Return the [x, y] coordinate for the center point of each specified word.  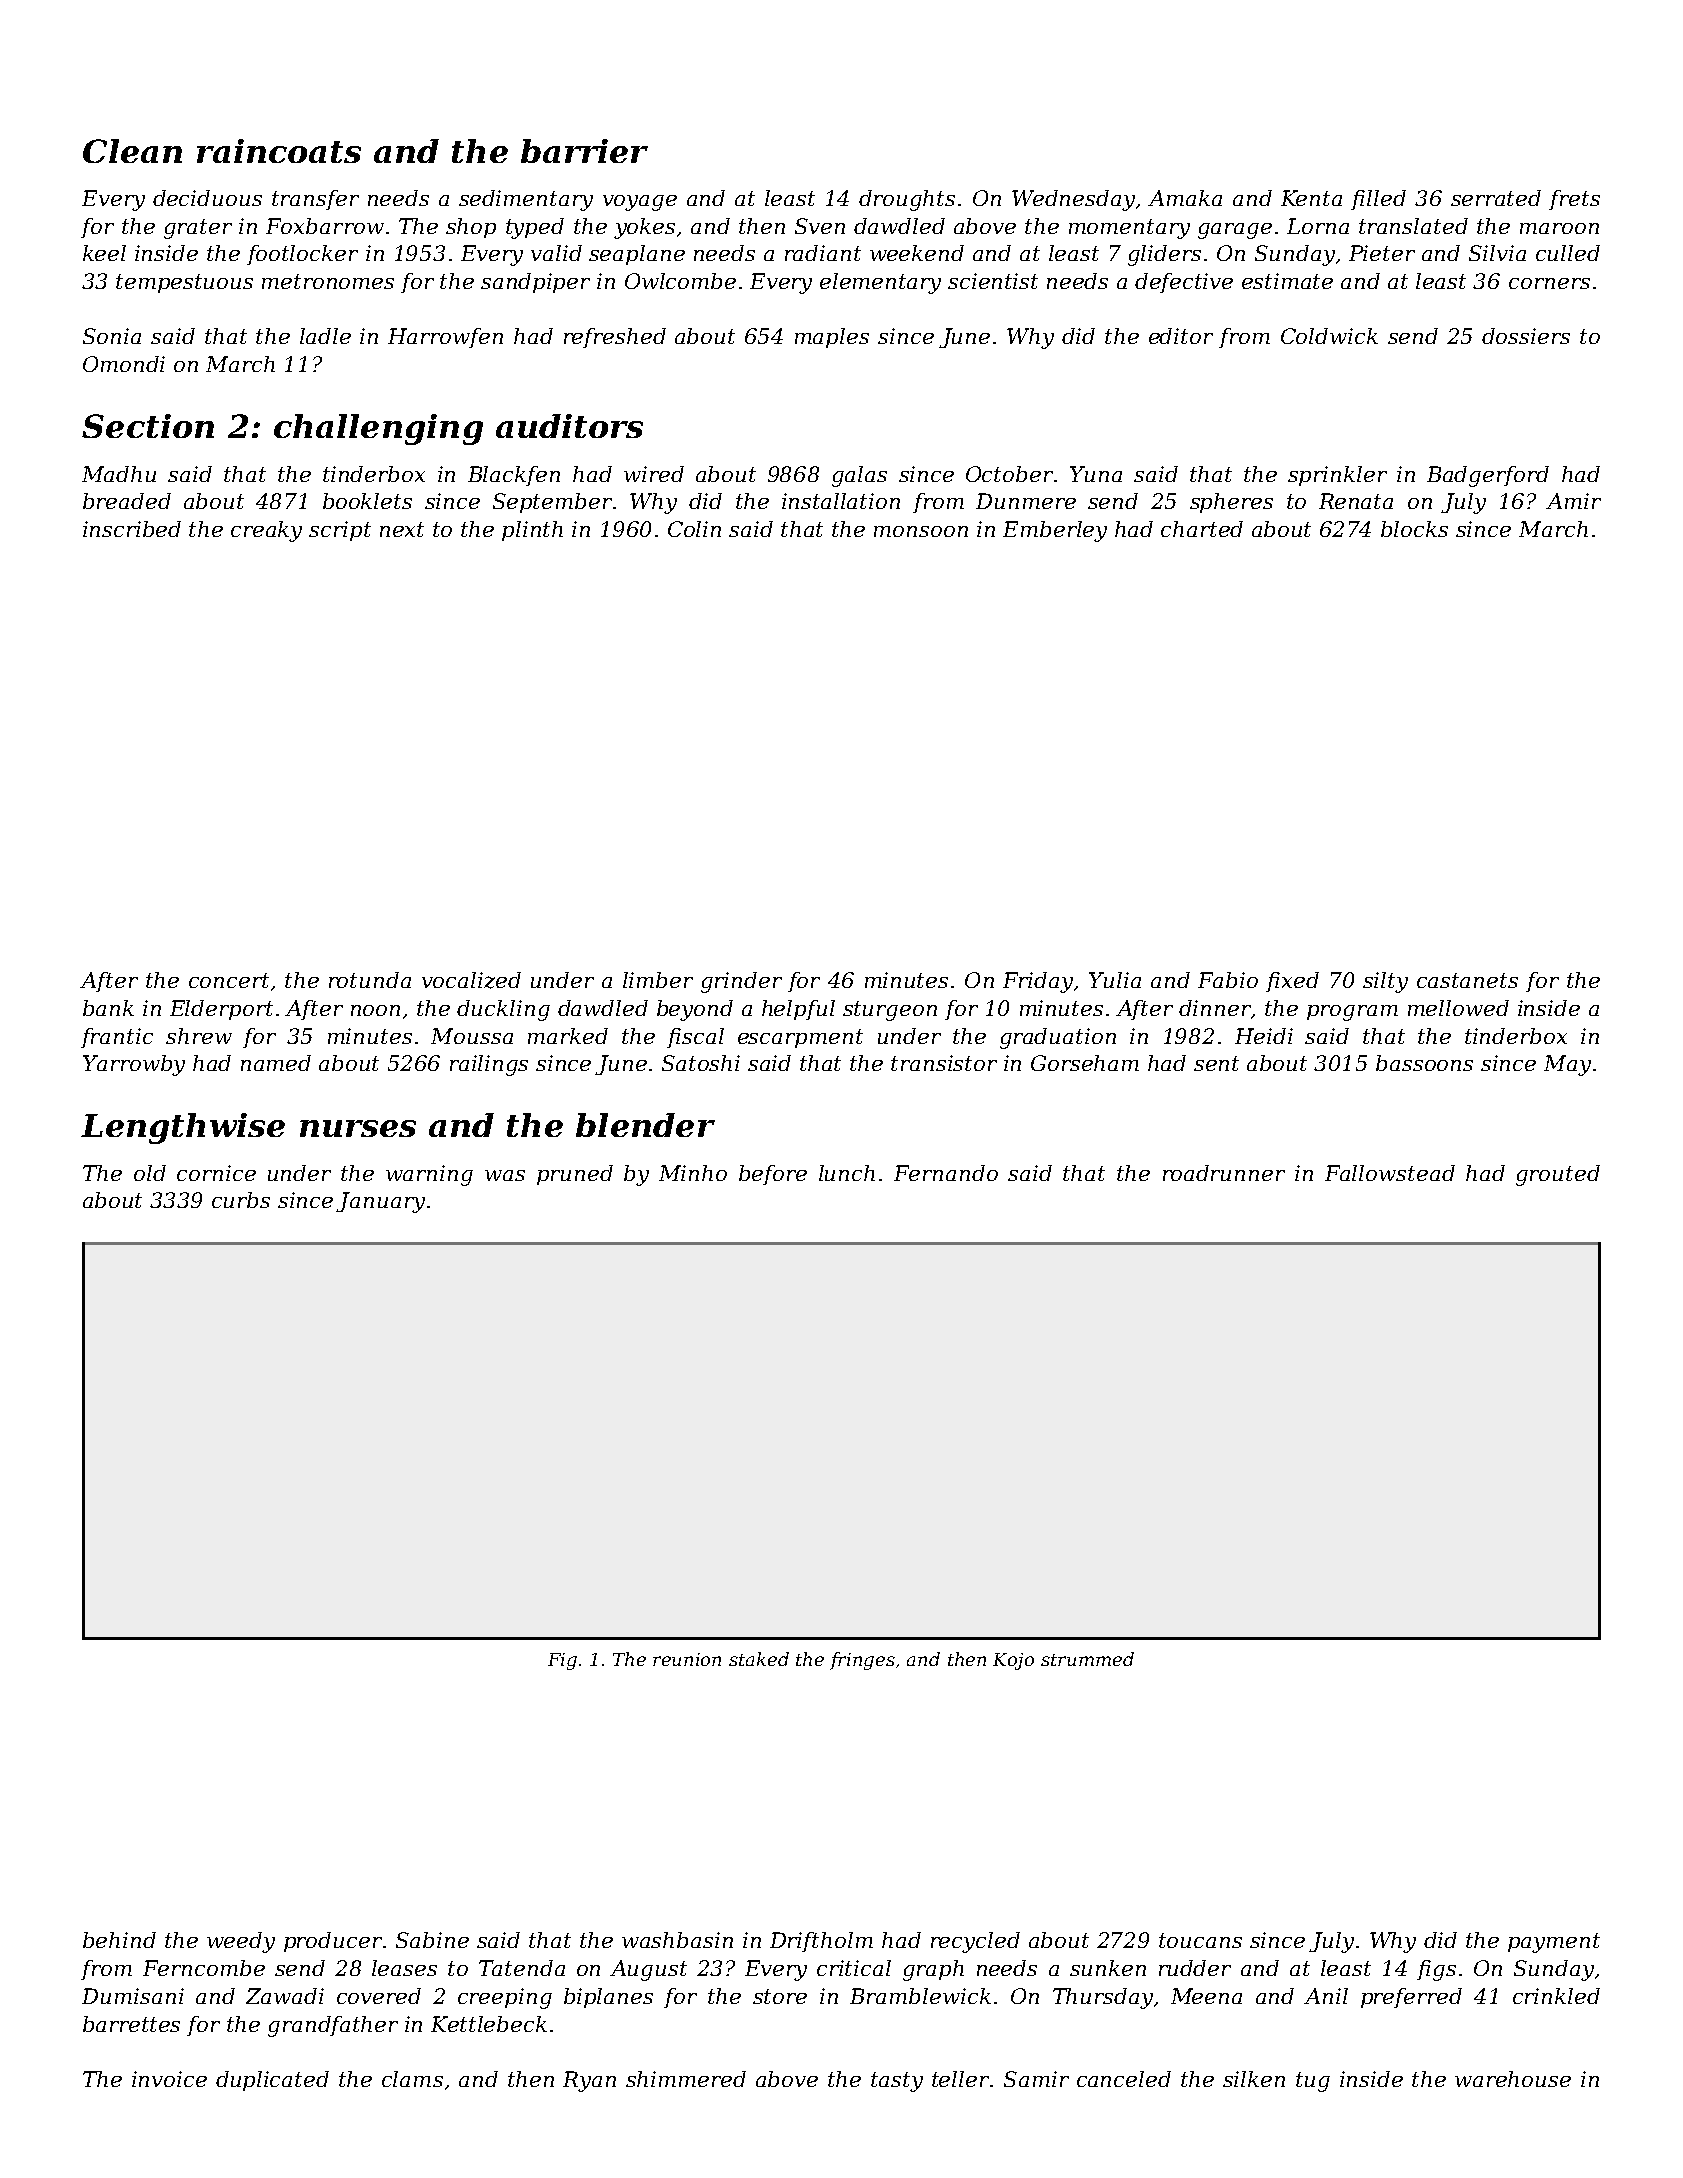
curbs [241, 1200]
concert [229, 980]
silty [1385, 982]
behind [119, 1940]
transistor [944, 1063]
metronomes [328, 281]
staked [759, 1659]
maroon [1559, 228]
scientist [993, 281]
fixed [1292, 982]
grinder [741, 982]
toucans [1200, 1940]
